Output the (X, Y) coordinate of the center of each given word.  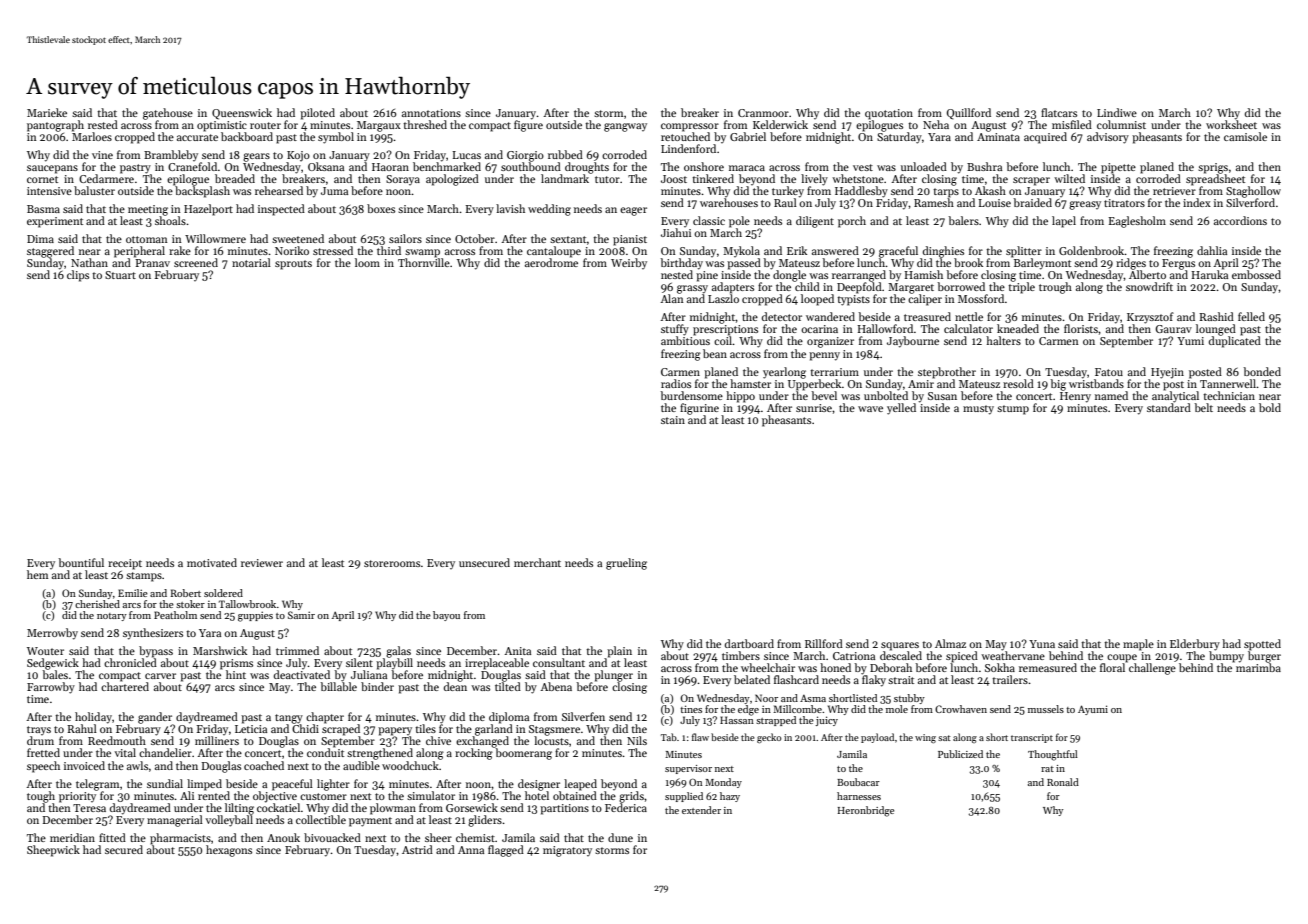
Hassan (737, 720)
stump (1013, 410)
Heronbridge (866, 811)
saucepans (52, 169)
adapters (733, 288)
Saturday (899, 138)
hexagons (229, 851)
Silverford (1250, 202)
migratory (567, 851)
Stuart (120, 275)
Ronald (1063, 782)
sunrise (814, 408)
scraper (1031, 181)
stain (673, 420)
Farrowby (51, 688)
